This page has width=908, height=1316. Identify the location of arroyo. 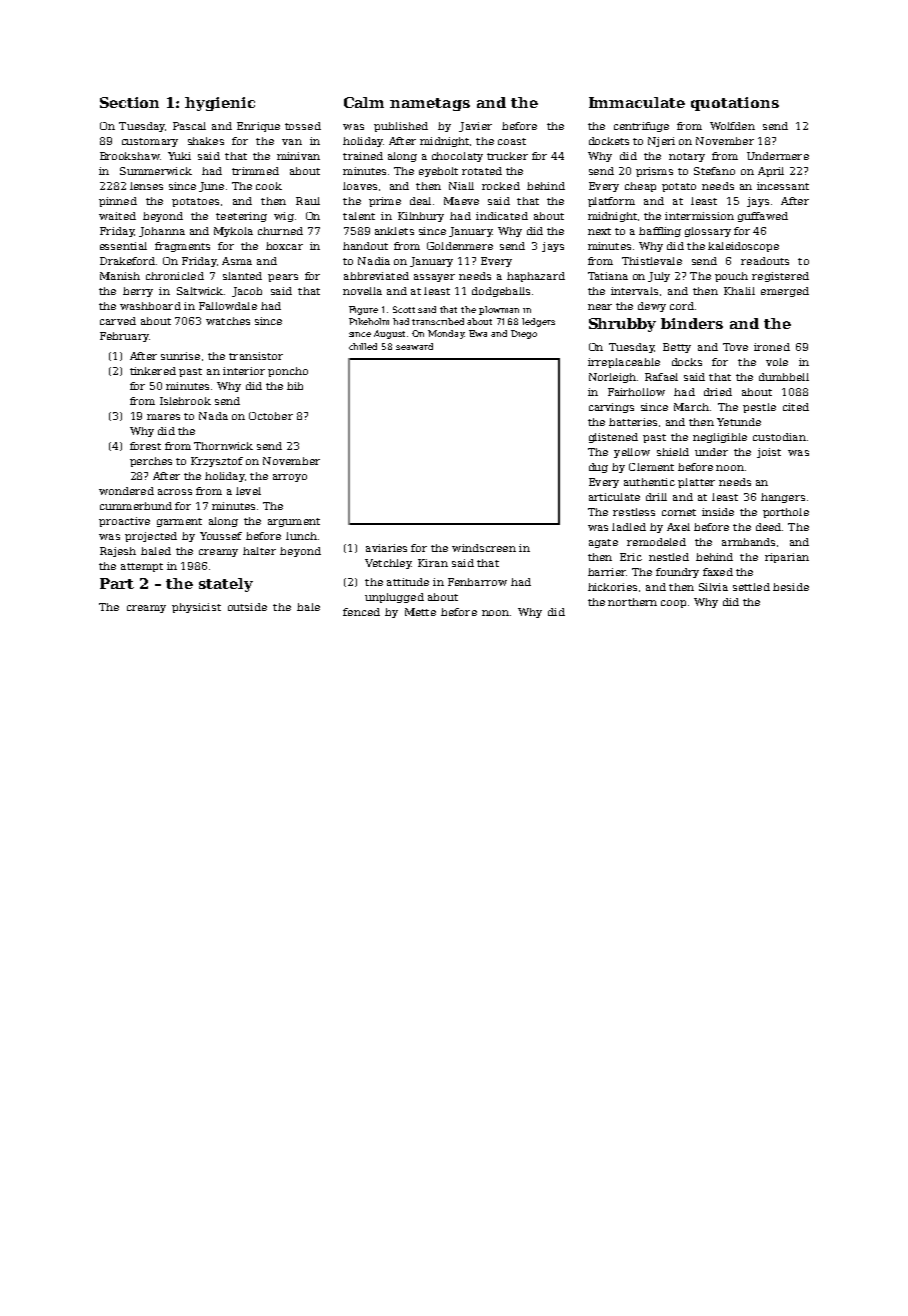
(290, 478).
